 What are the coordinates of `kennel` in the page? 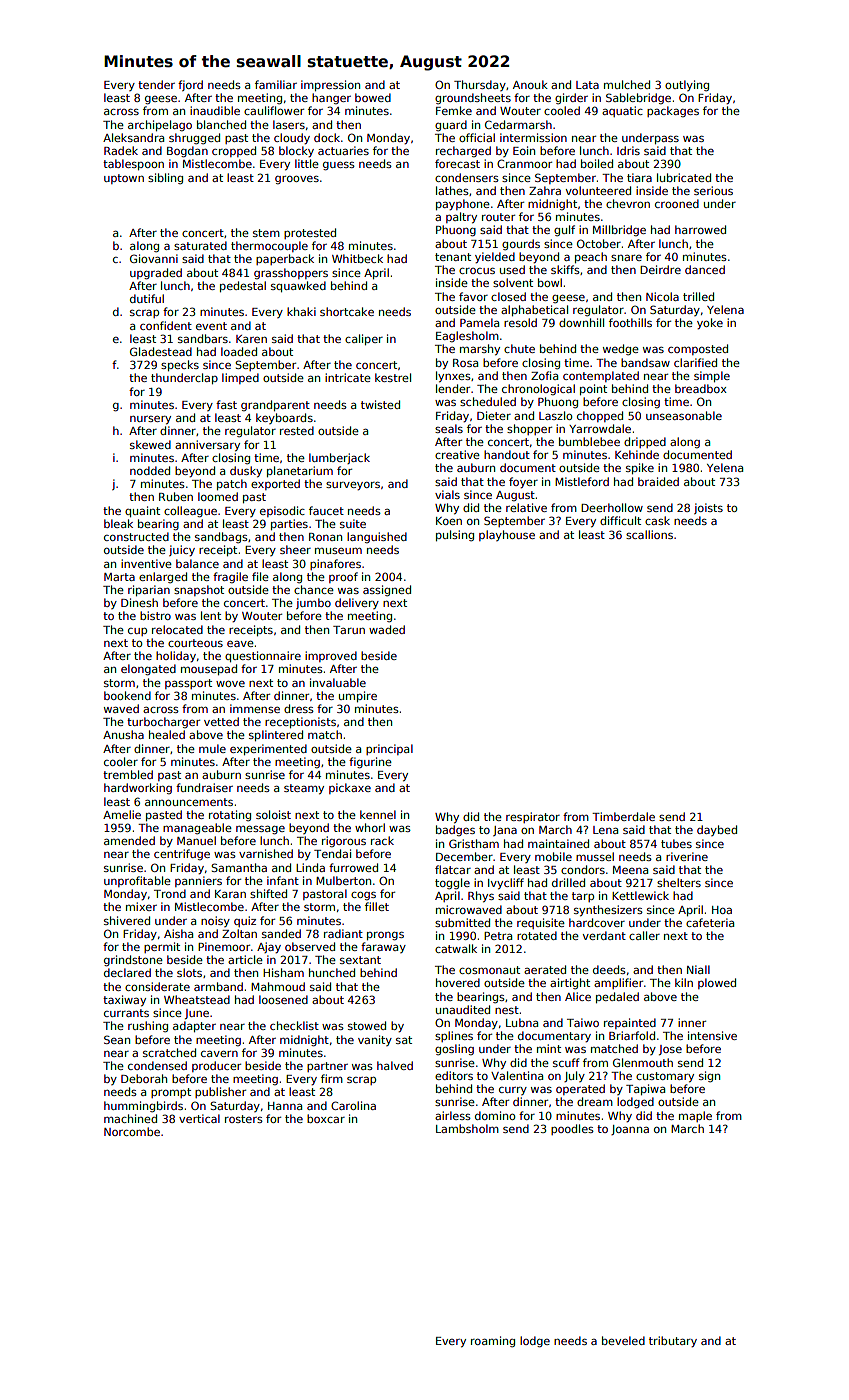 It's located at (378, 814).
